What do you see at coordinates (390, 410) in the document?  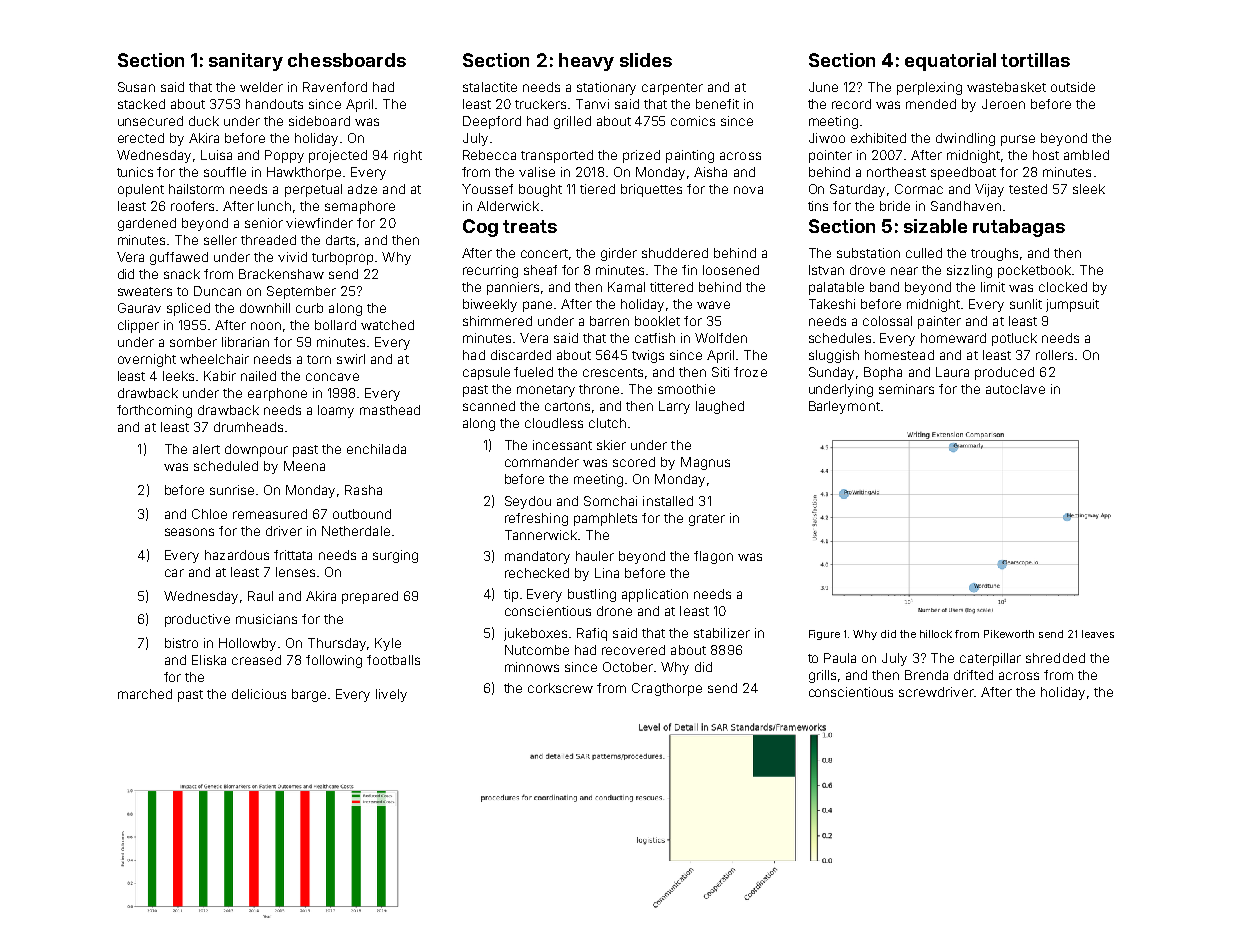 I see `masthead` at bounding box center [390, 410].
